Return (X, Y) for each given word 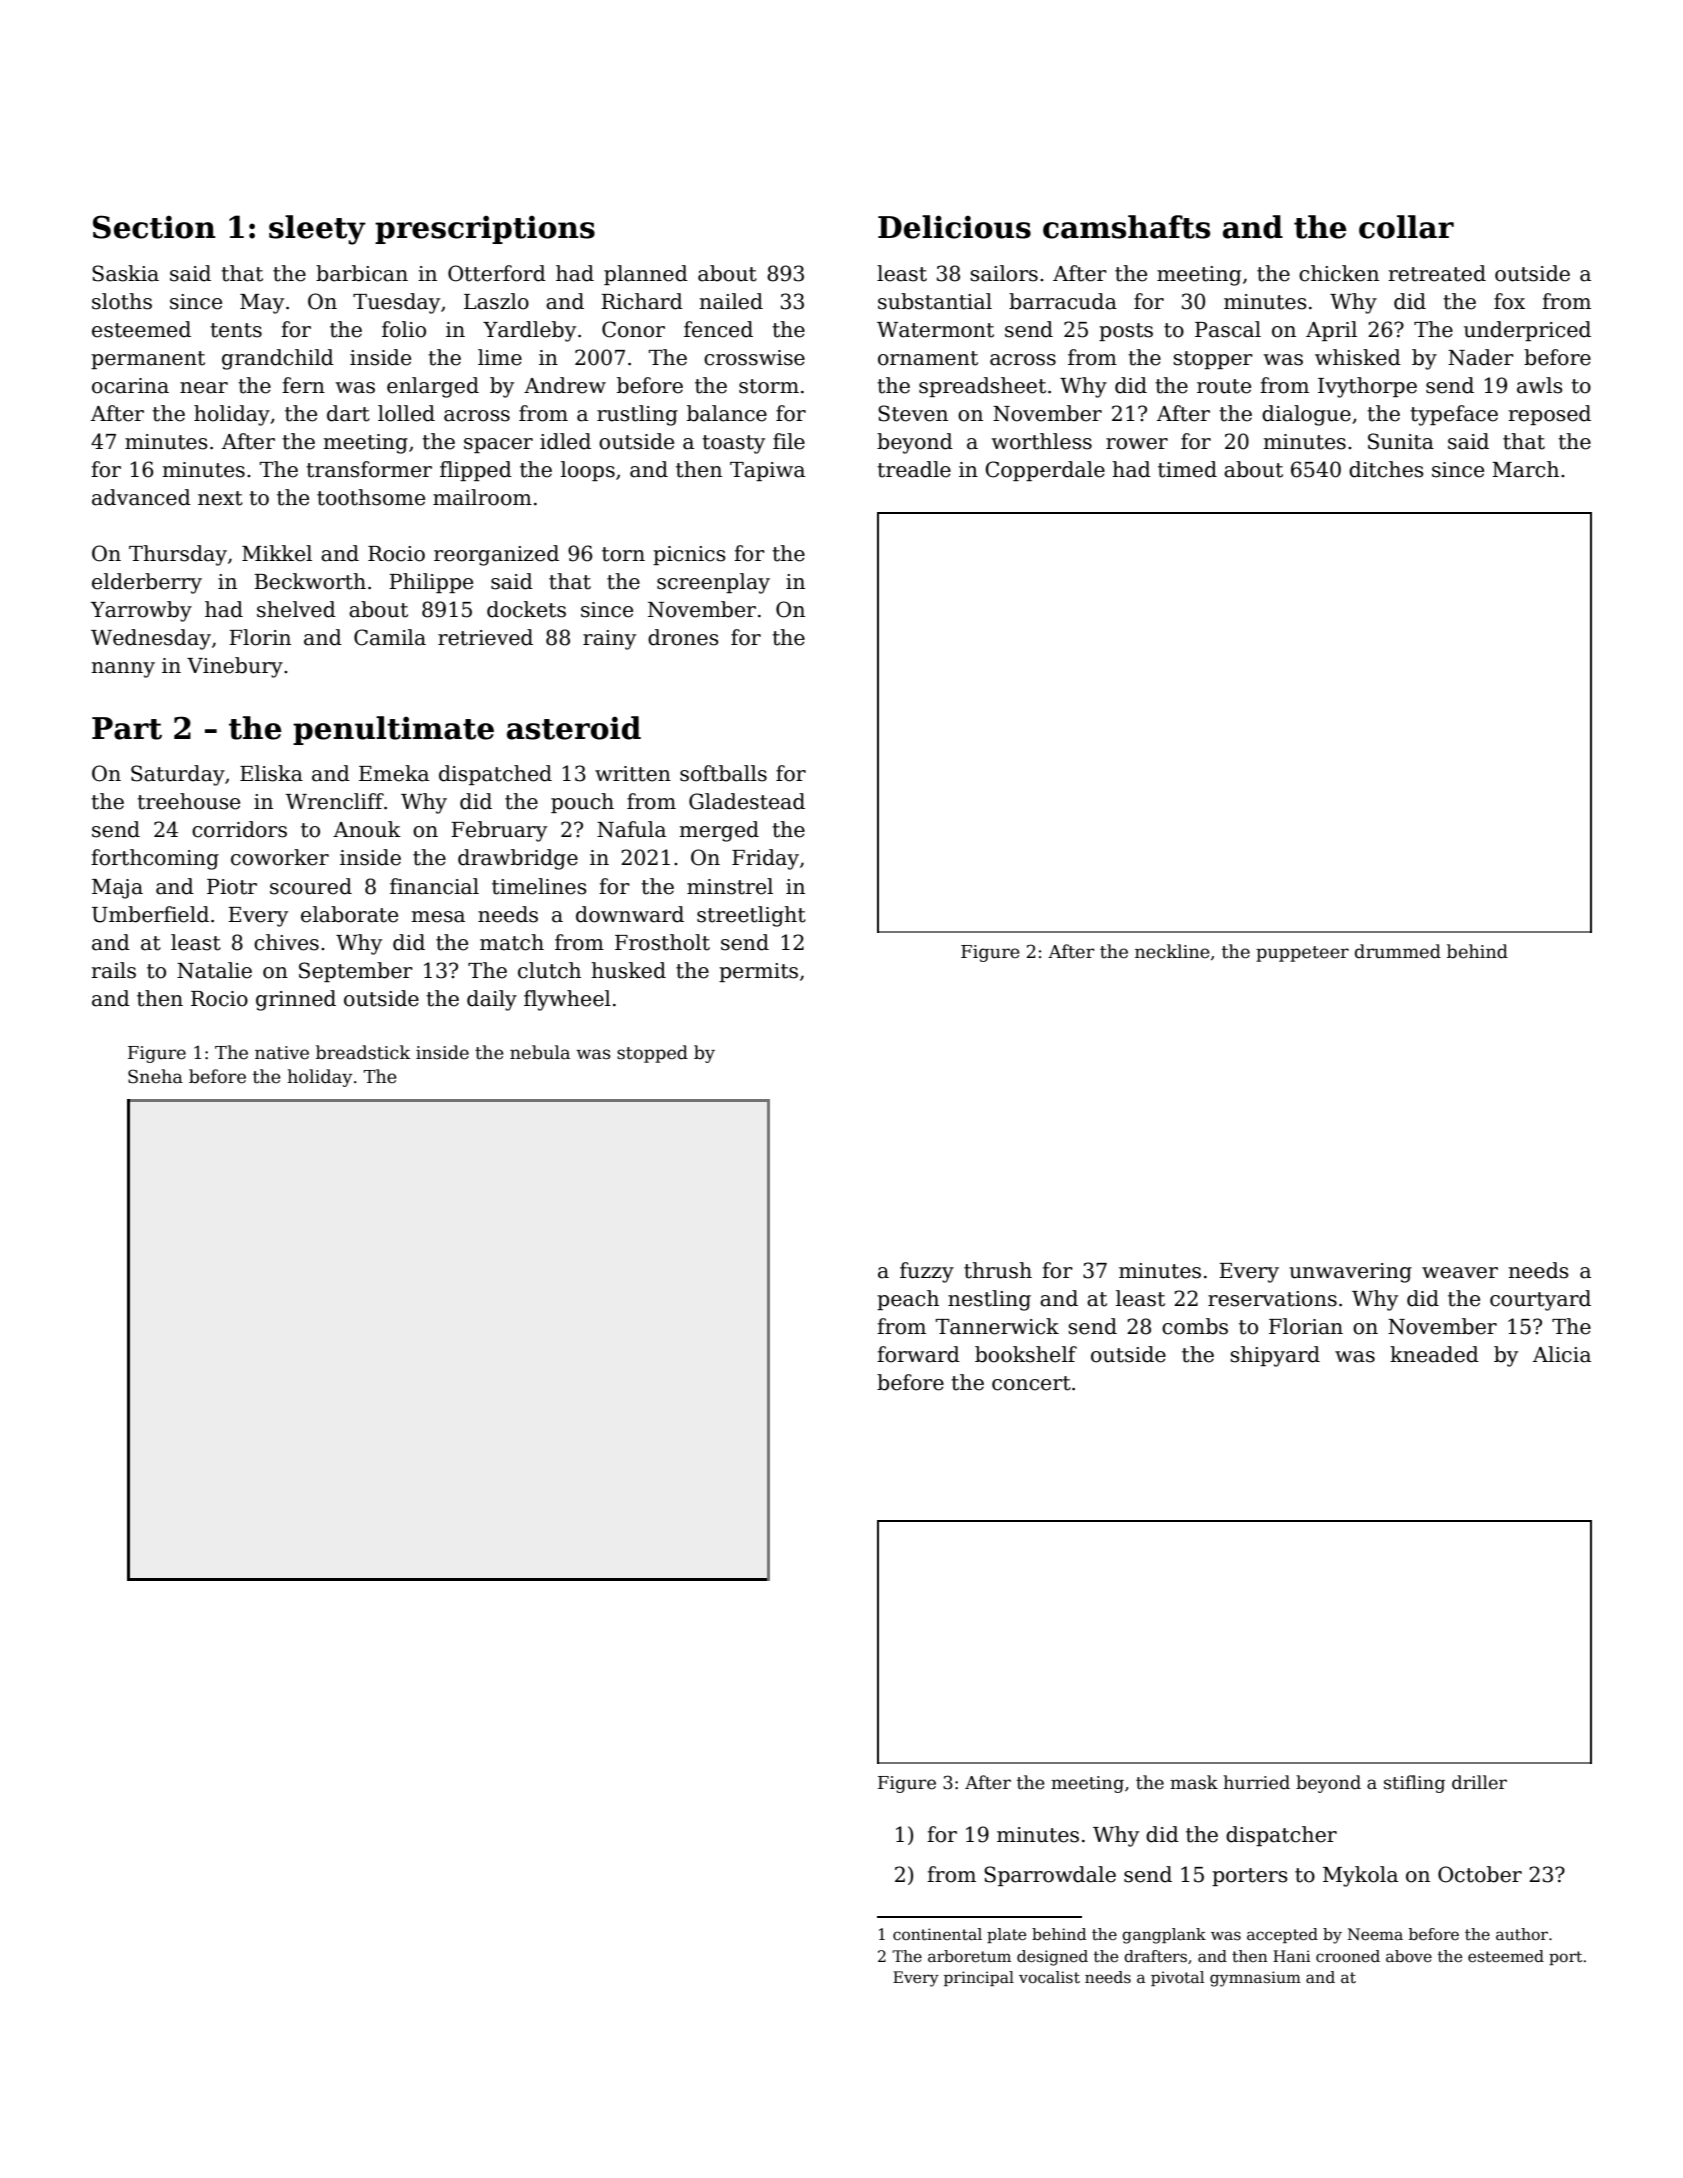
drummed (1398, 951)
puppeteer (1302, 954)
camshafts (1126, 227)
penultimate (393, 730)
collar (1406, 227)
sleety (317, 230)
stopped (652, 1054)
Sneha (155, 1076)
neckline (1172, 951)
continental (937, 1934)
